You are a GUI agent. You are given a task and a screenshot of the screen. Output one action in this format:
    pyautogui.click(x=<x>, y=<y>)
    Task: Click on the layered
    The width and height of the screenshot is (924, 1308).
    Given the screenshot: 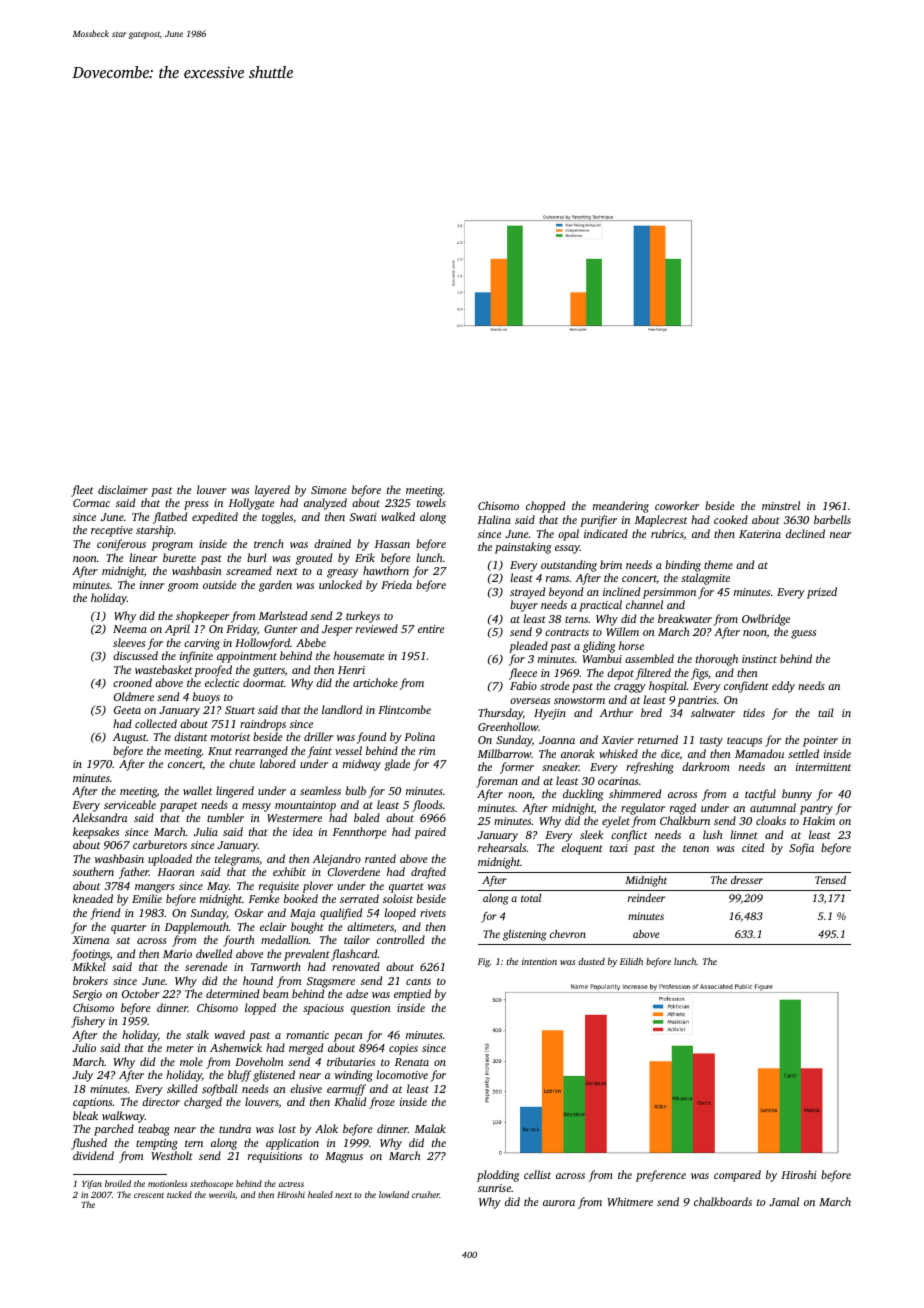 What is the action you would take?
    pyautogui.click(x=272, y=491)
